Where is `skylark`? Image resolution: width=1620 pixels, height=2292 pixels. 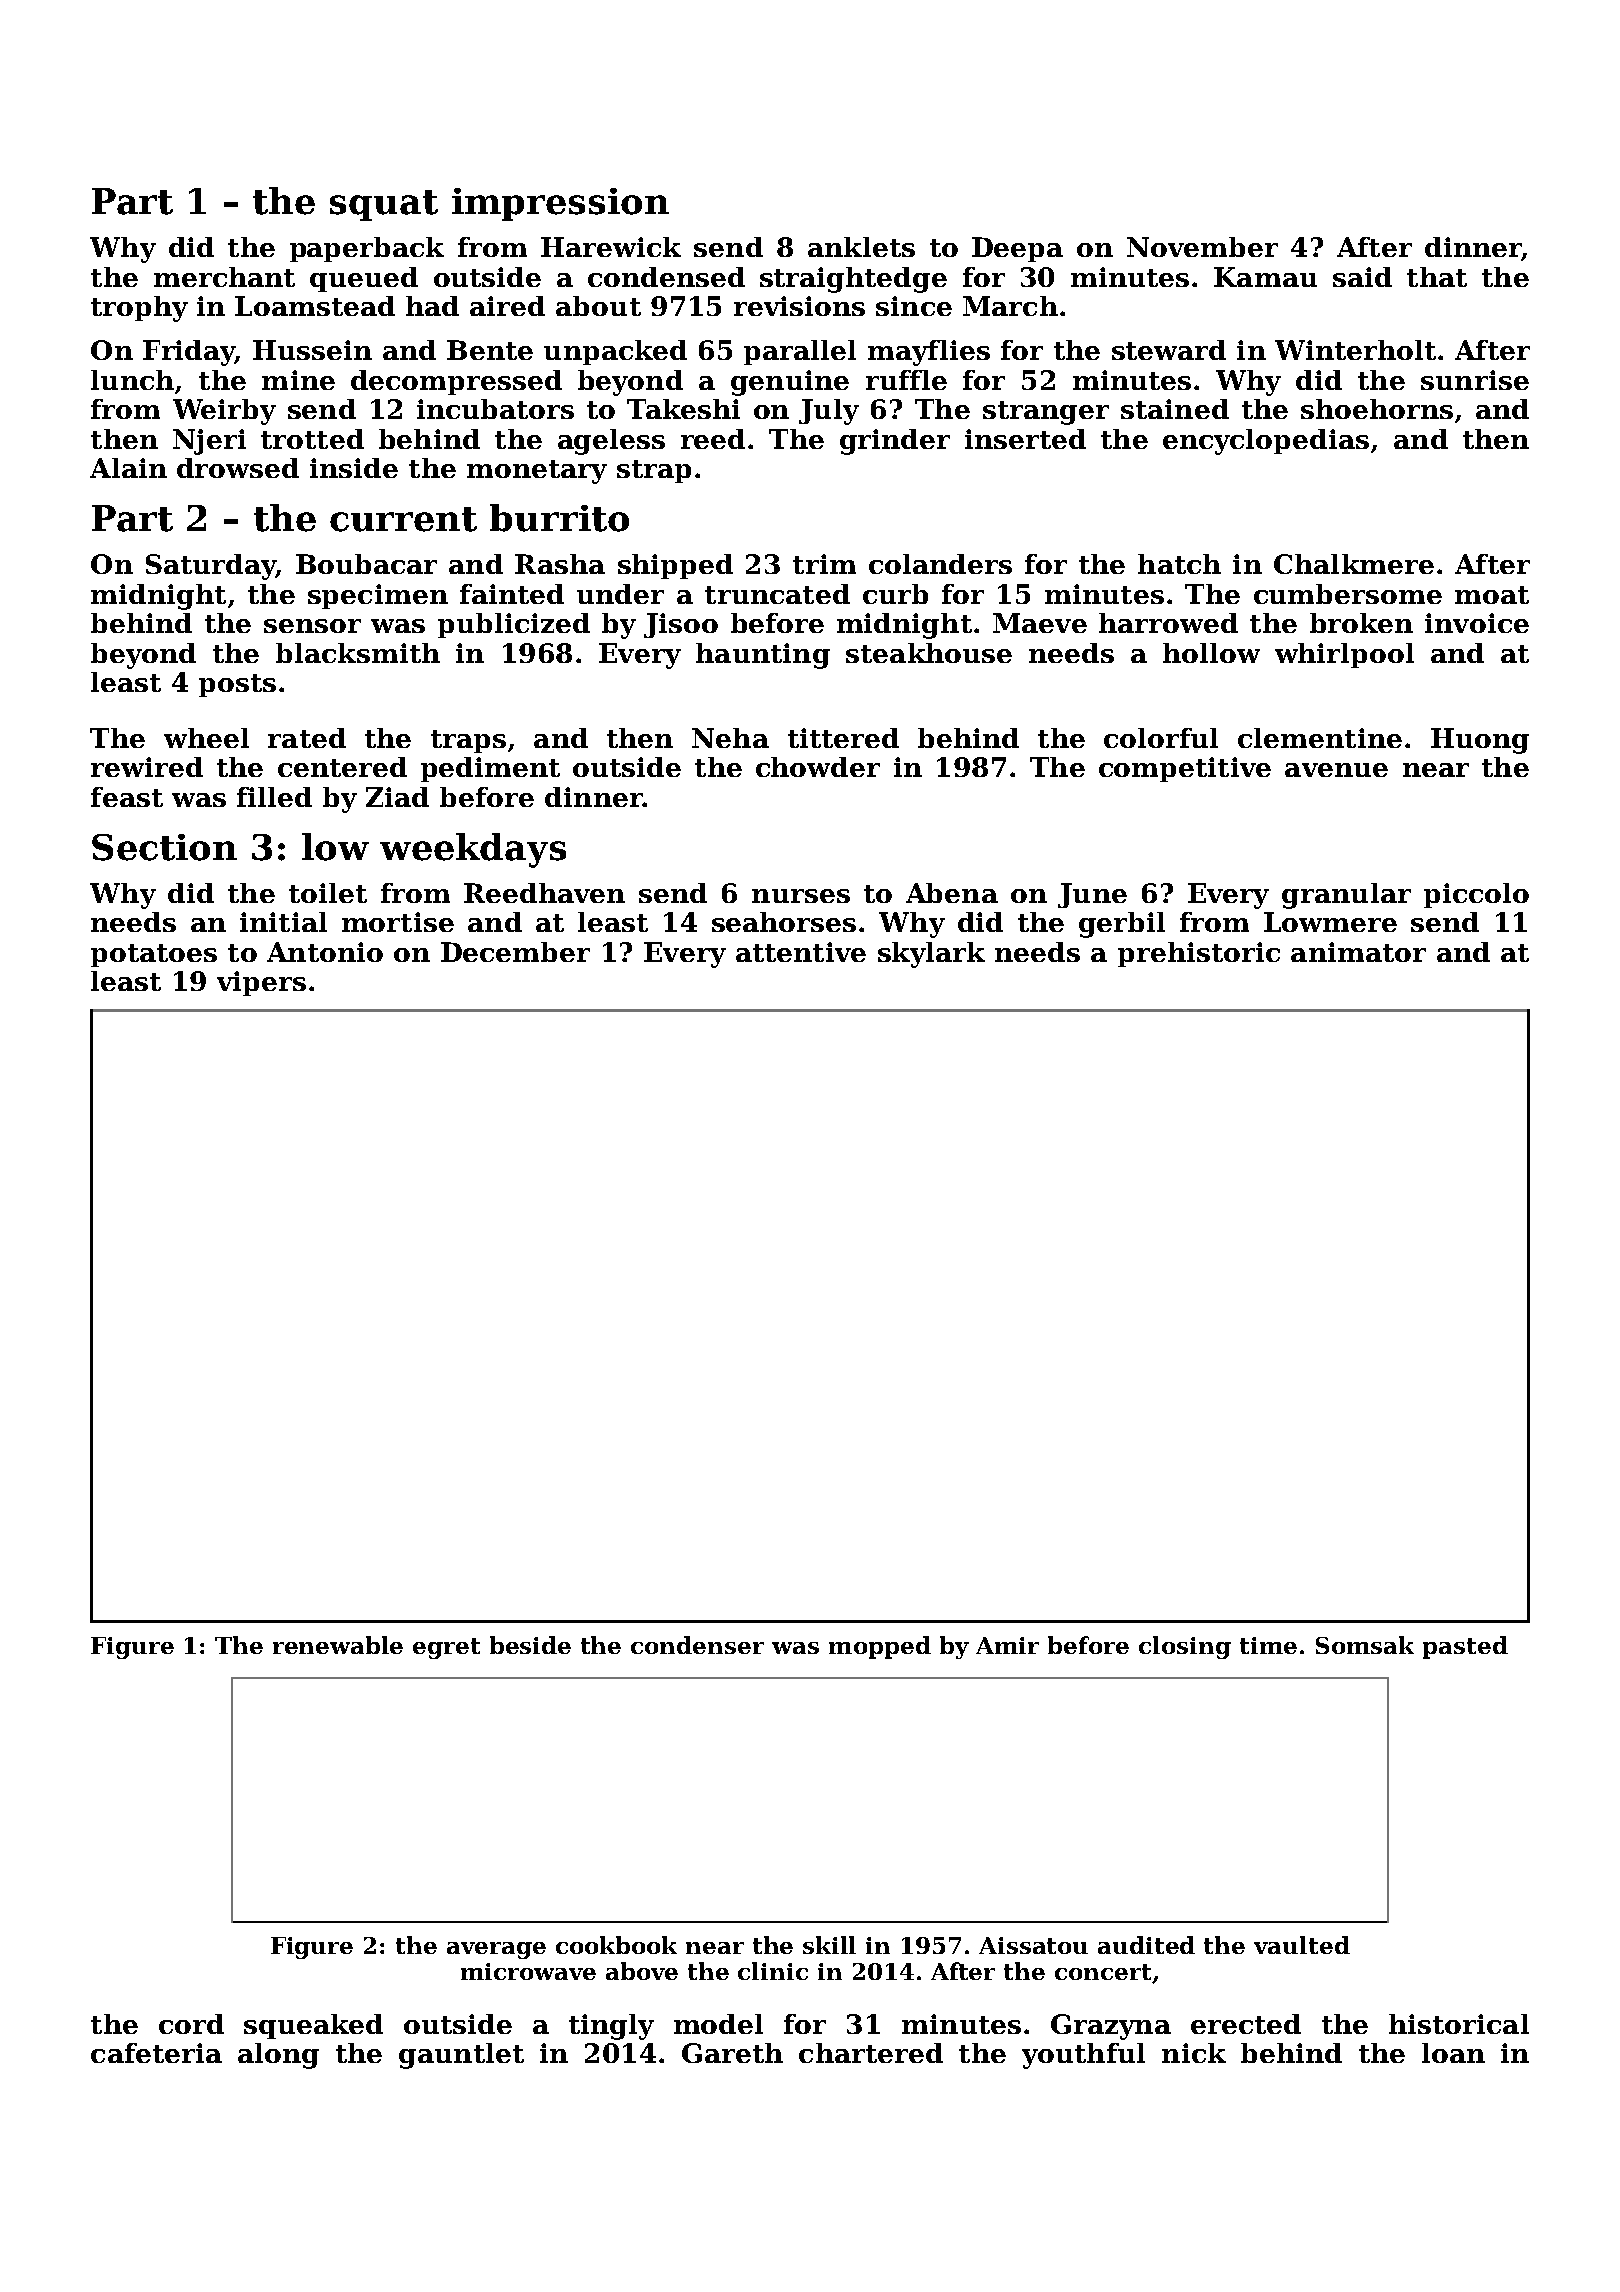
skylark is located at coordinates (931, 955).
